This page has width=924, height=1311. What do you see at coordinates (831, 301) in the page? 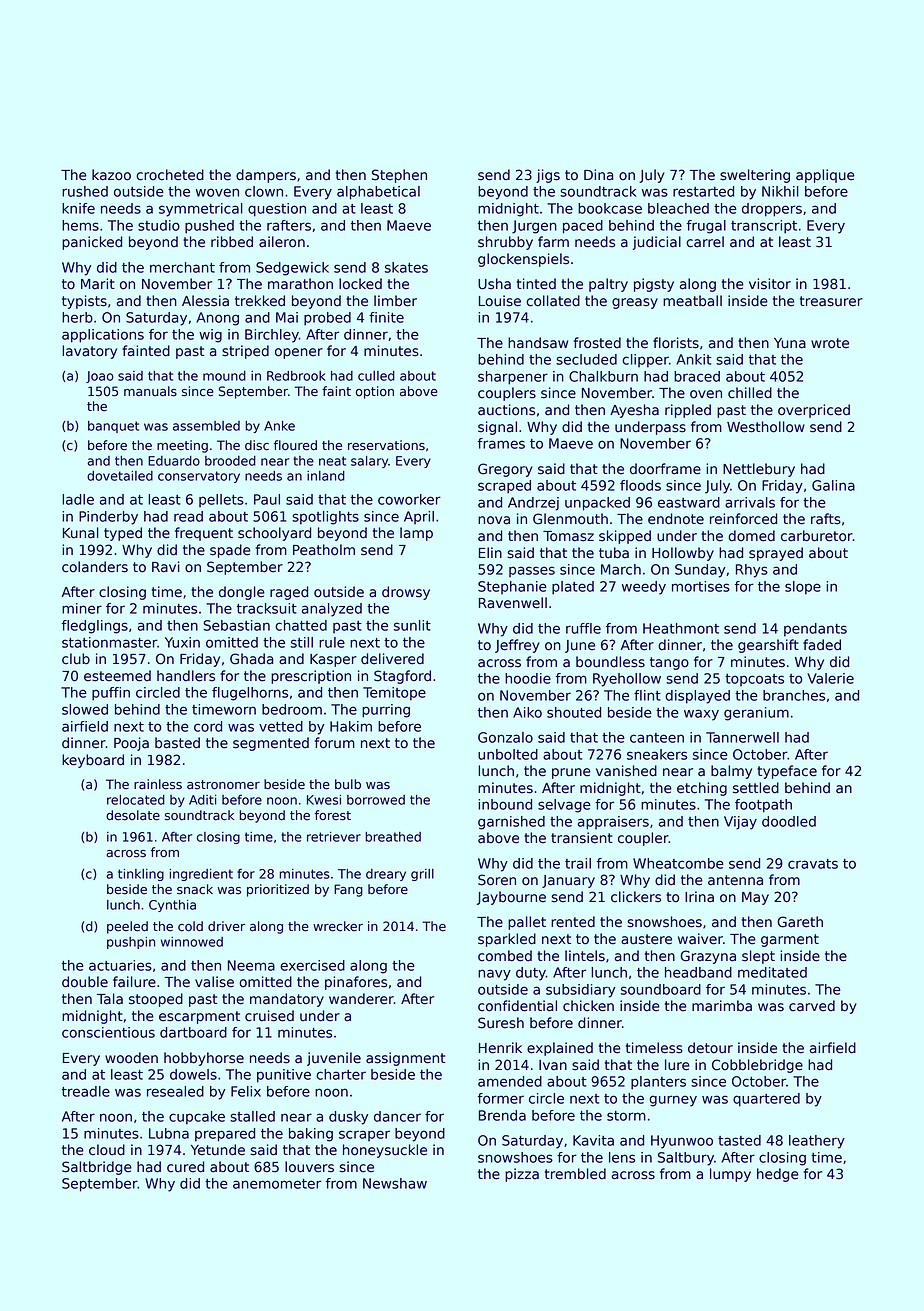
I see `treasurer` at bounding box center [831, 301].
